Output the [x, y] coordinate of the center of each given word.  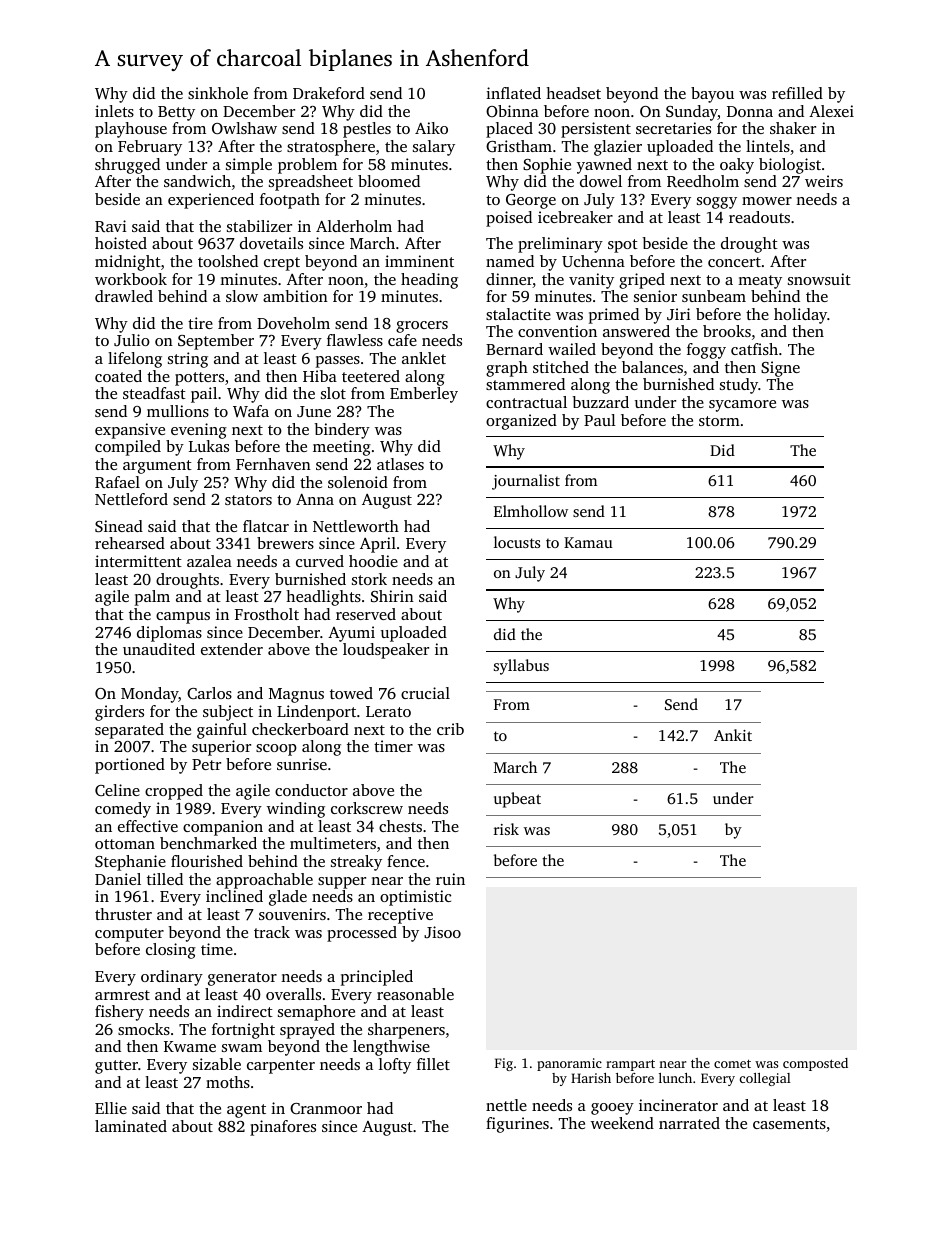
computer [129, 935]
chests [400, 826]
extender [232, 649]
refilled [797, 93]
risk [506, 829]
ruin [450, 879]
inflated [513, 93]
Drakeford [329, 93]
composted [815, 1064]
